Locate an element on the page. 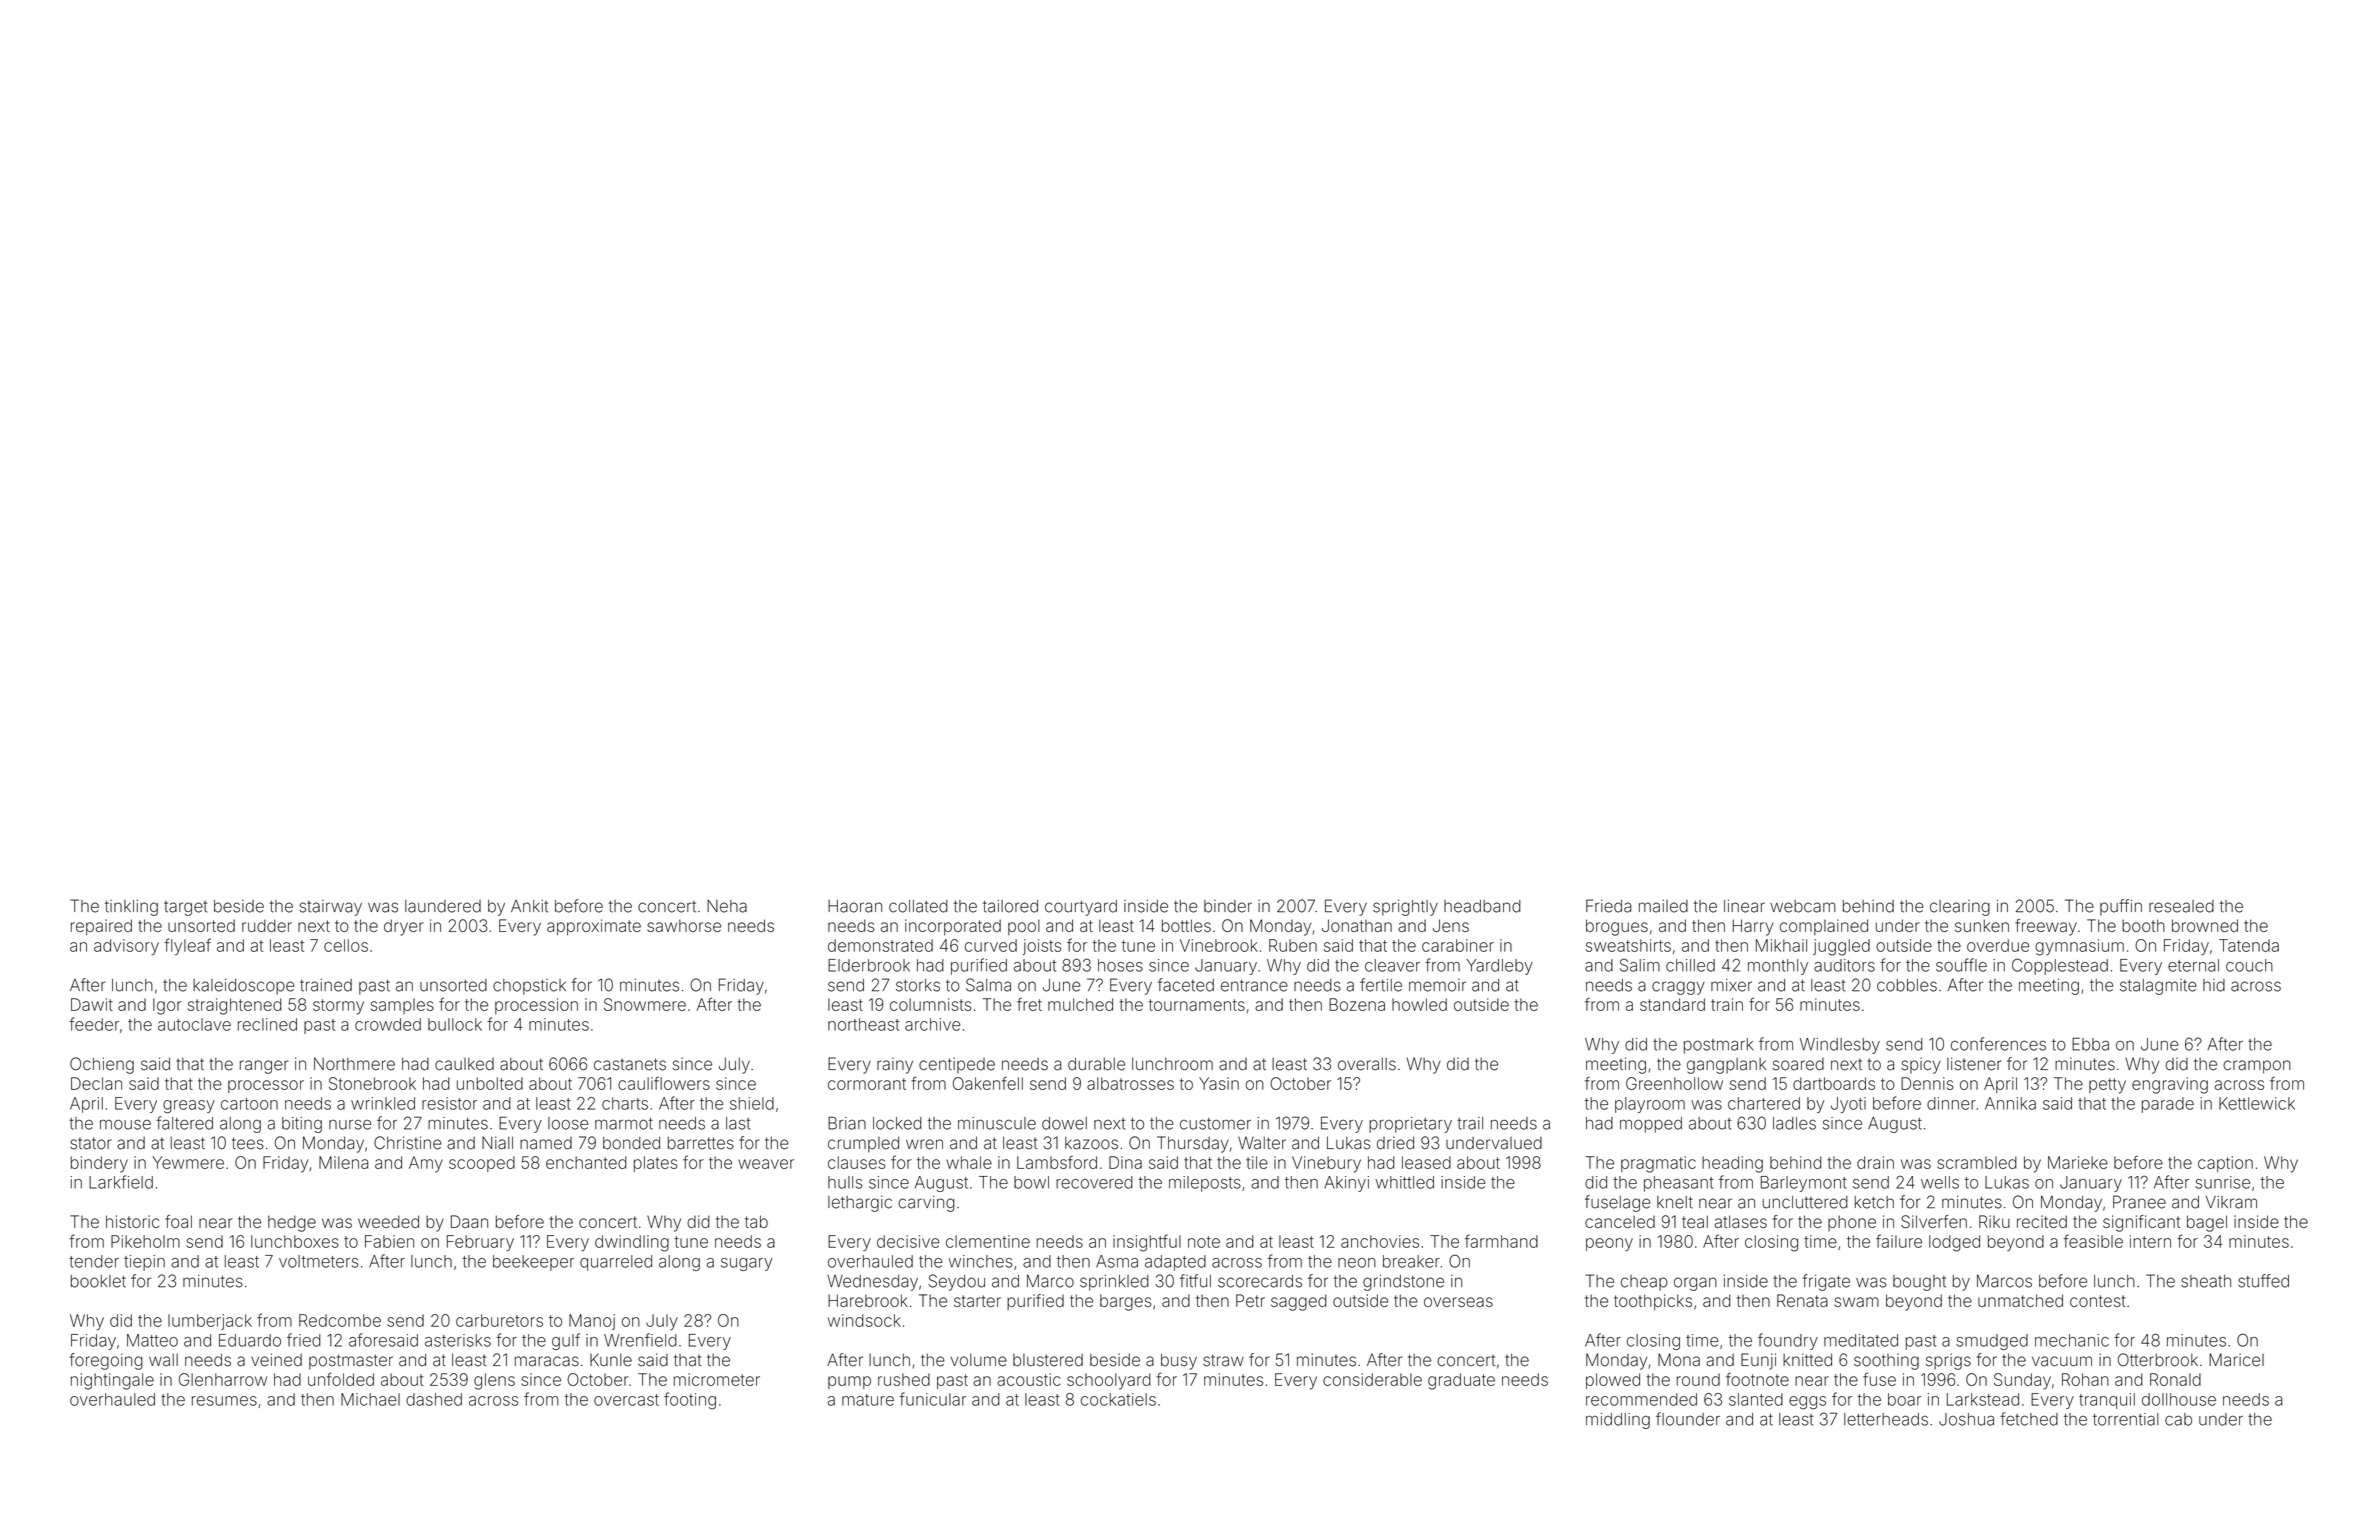  intern is located at coordinates (2150, 1241).
